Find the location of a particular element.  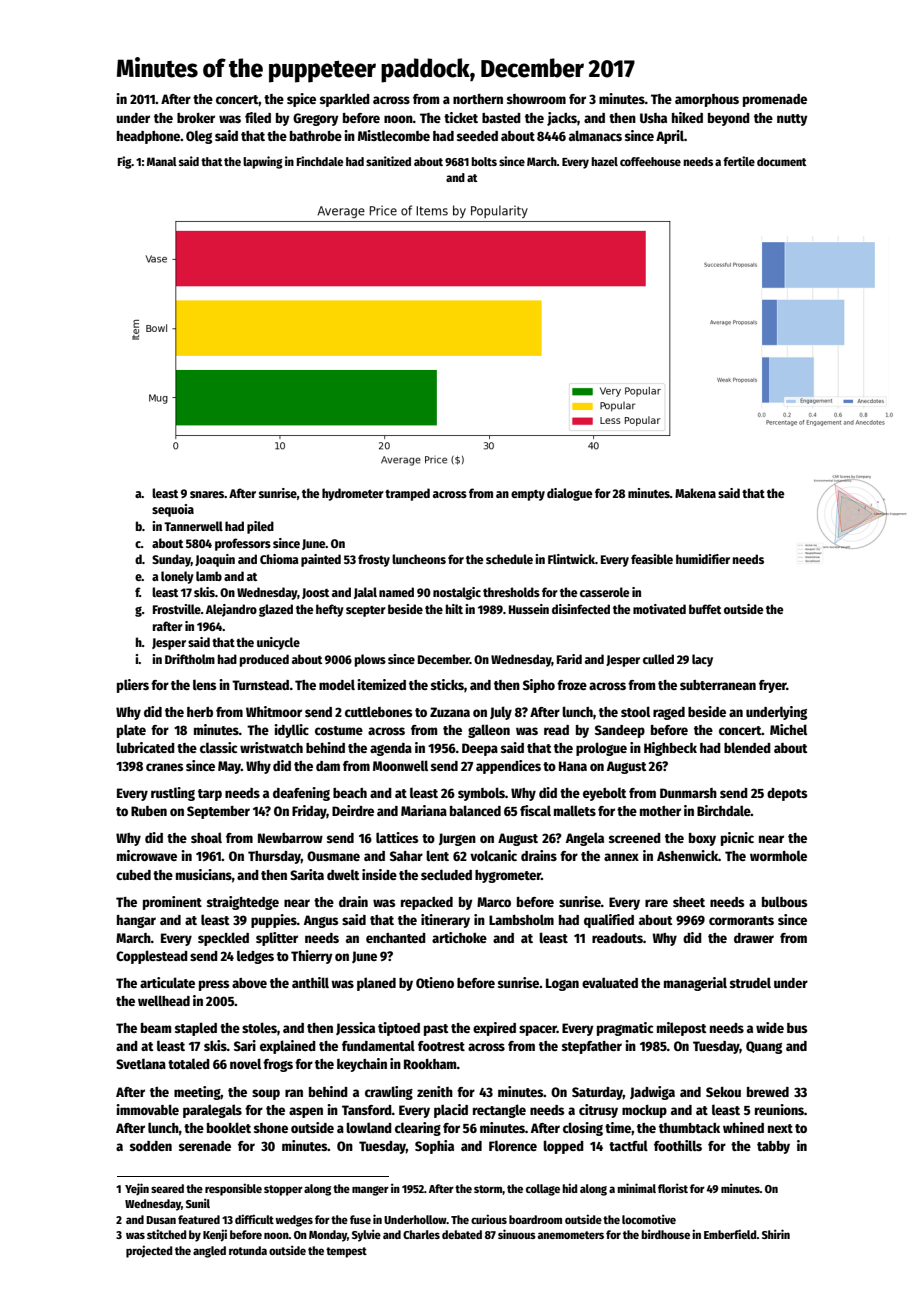

northern is located at coordinates (478, 99).
